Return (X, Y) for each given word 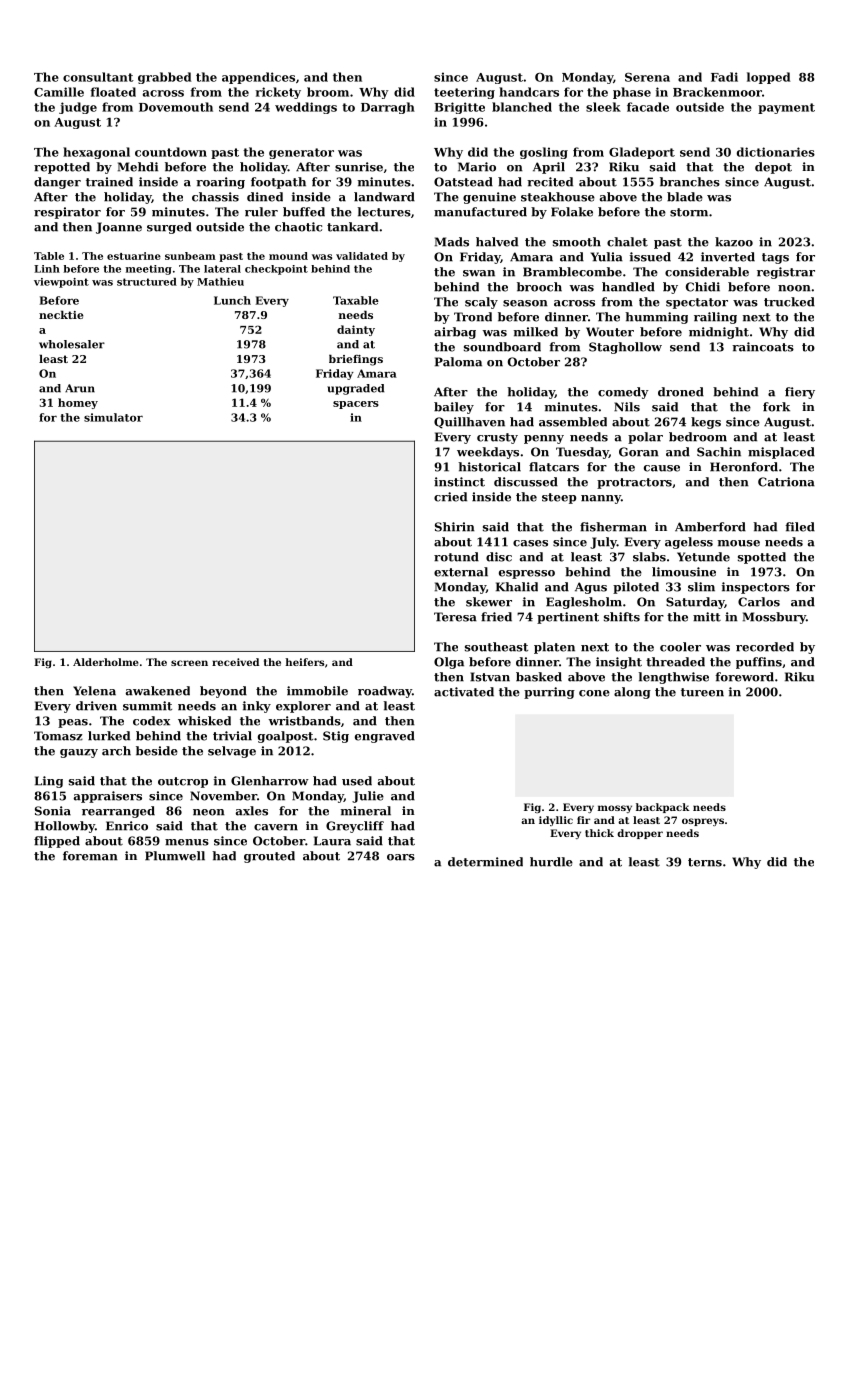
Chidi (703, 287)
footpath (278, 183)
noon (794, 288)
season (525, 303)
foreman (90, 856)
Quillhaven (469, 423)
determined (485, 862)
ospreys (703, 822)
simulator (113, 417)
